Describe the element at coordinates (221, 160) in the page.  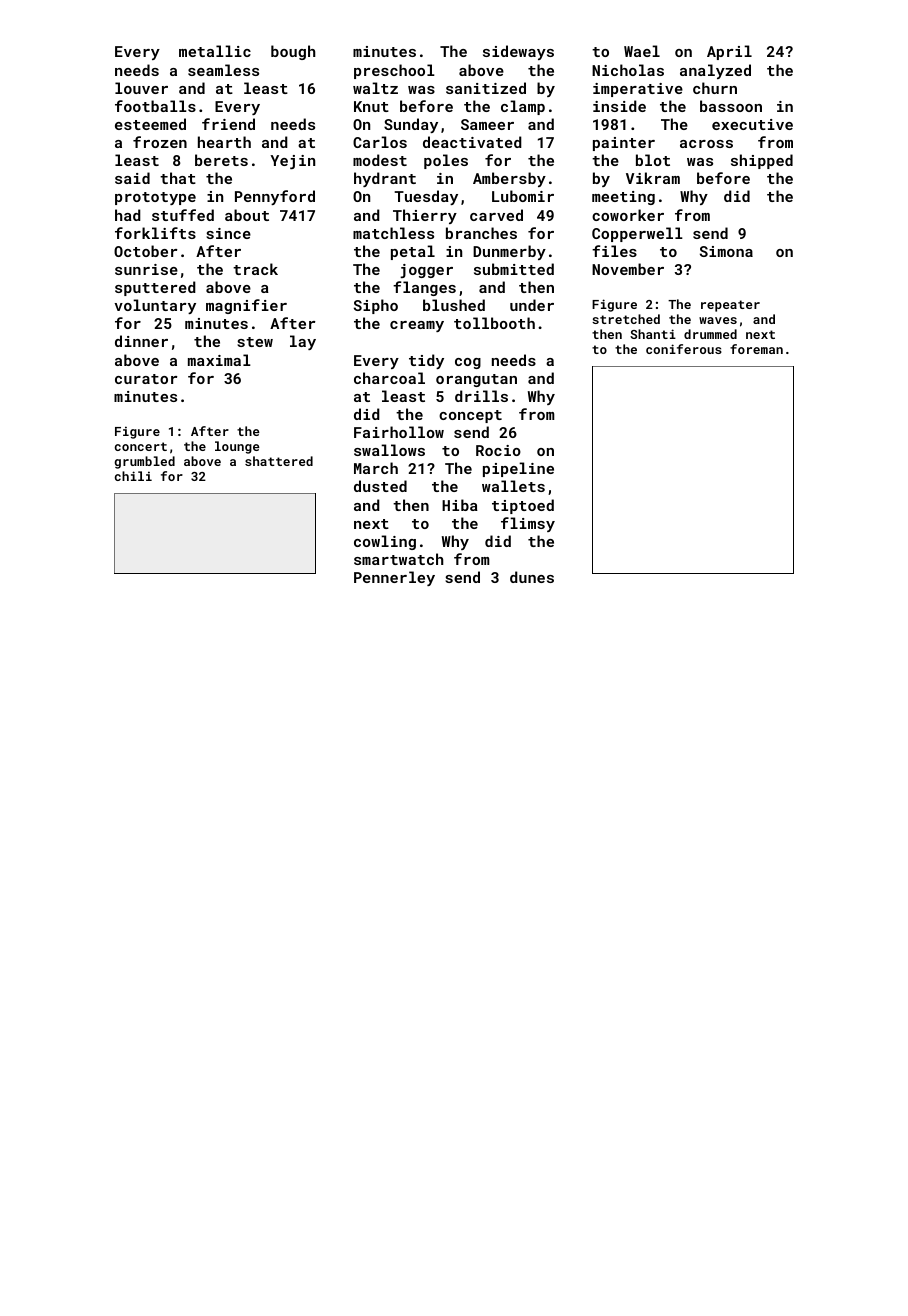
I see `berets` at that location.
